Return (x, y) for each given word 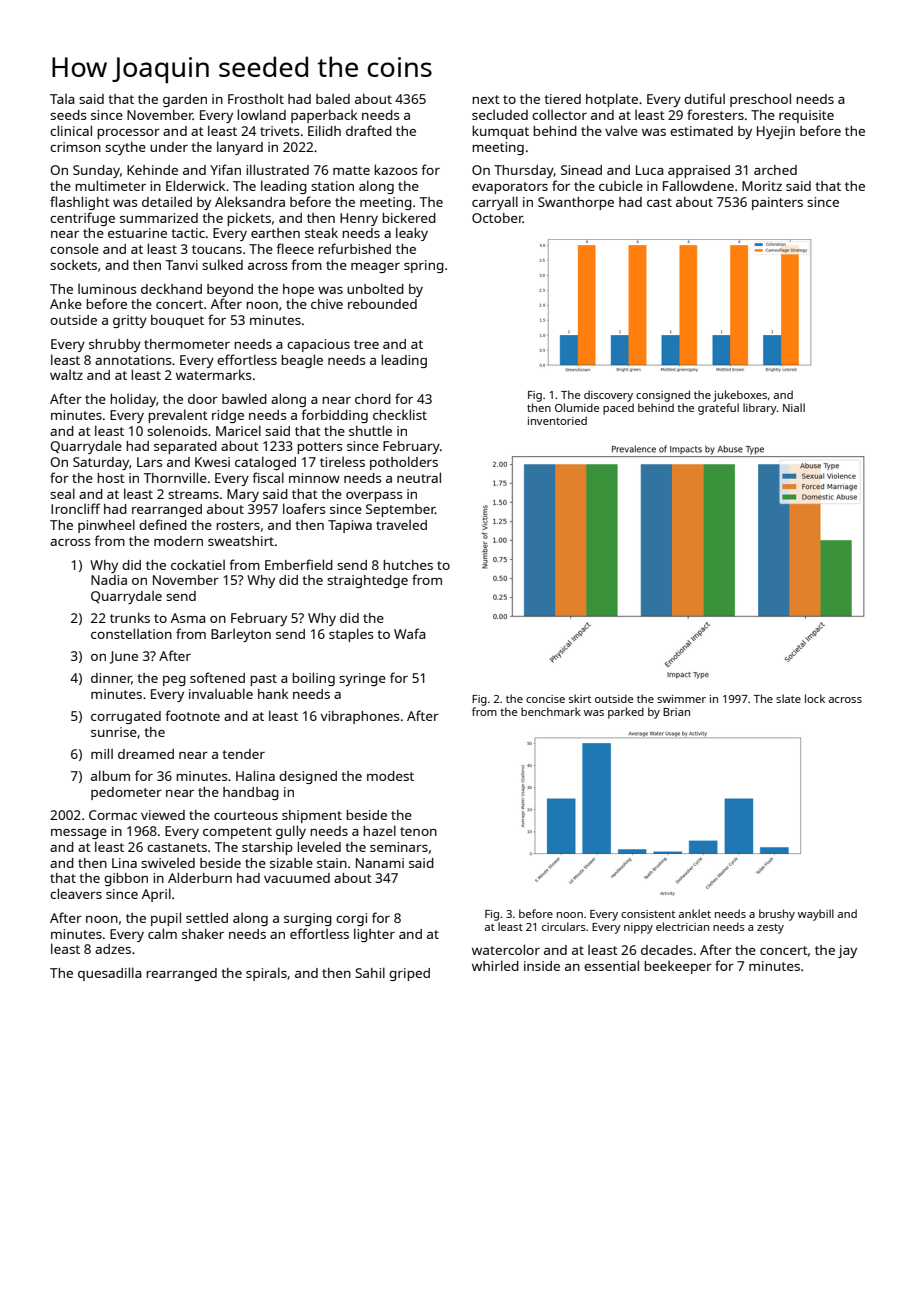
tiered (562, 99)
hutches (408, 565)
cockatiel (198, 565)
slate (788, 698)
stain (332, 863)
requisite (806, 116)
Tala (62, 99)
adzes (113, 949)
